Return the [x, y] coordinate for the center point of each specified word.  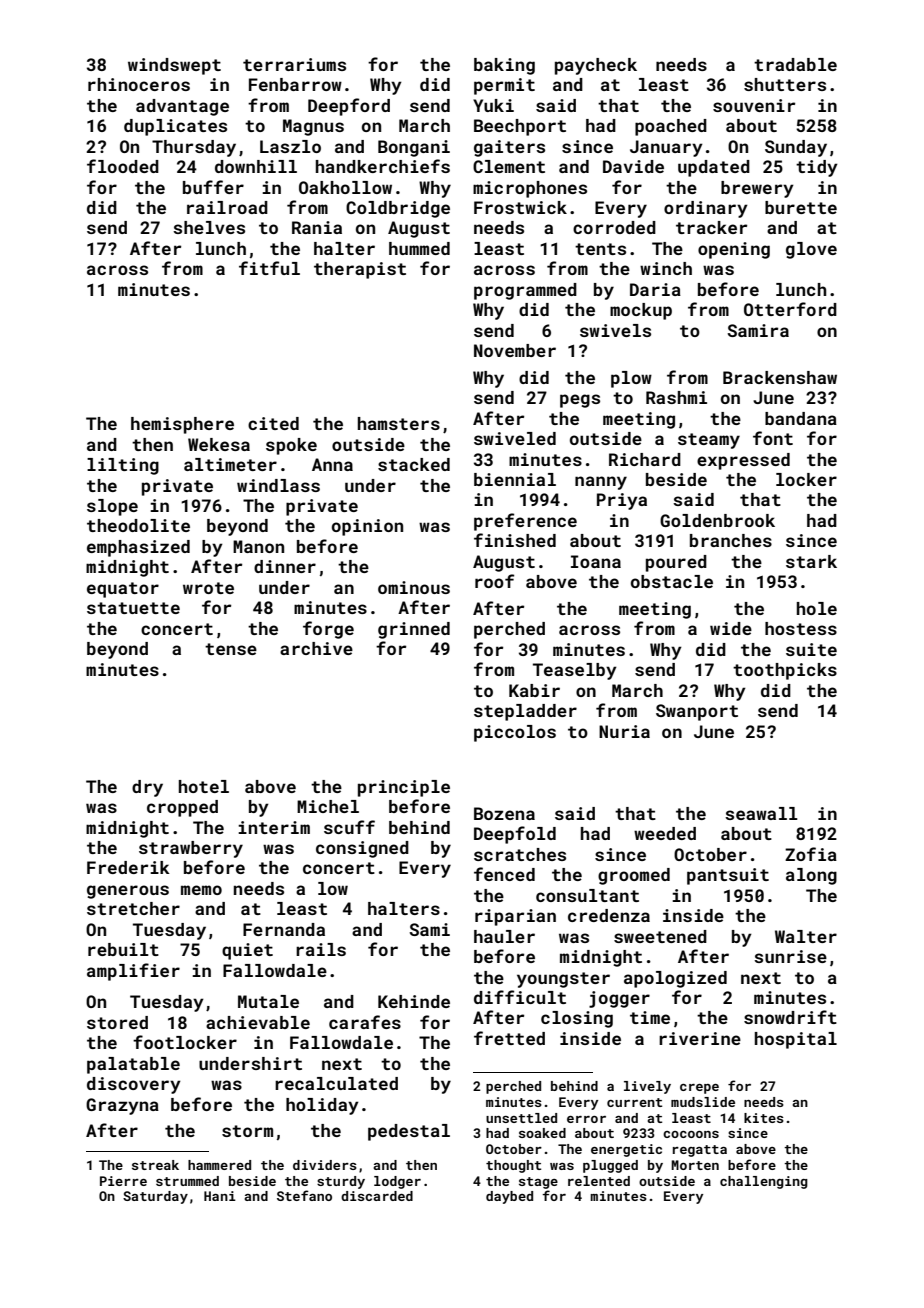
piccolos [515, 733]
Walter [806, 936]
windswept [174, 66]
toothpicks [785, 671]
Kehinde [414, 1001]
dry [147, 788]
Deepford [349, 107]
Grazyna [122, 1106]
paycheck [596, 66]
